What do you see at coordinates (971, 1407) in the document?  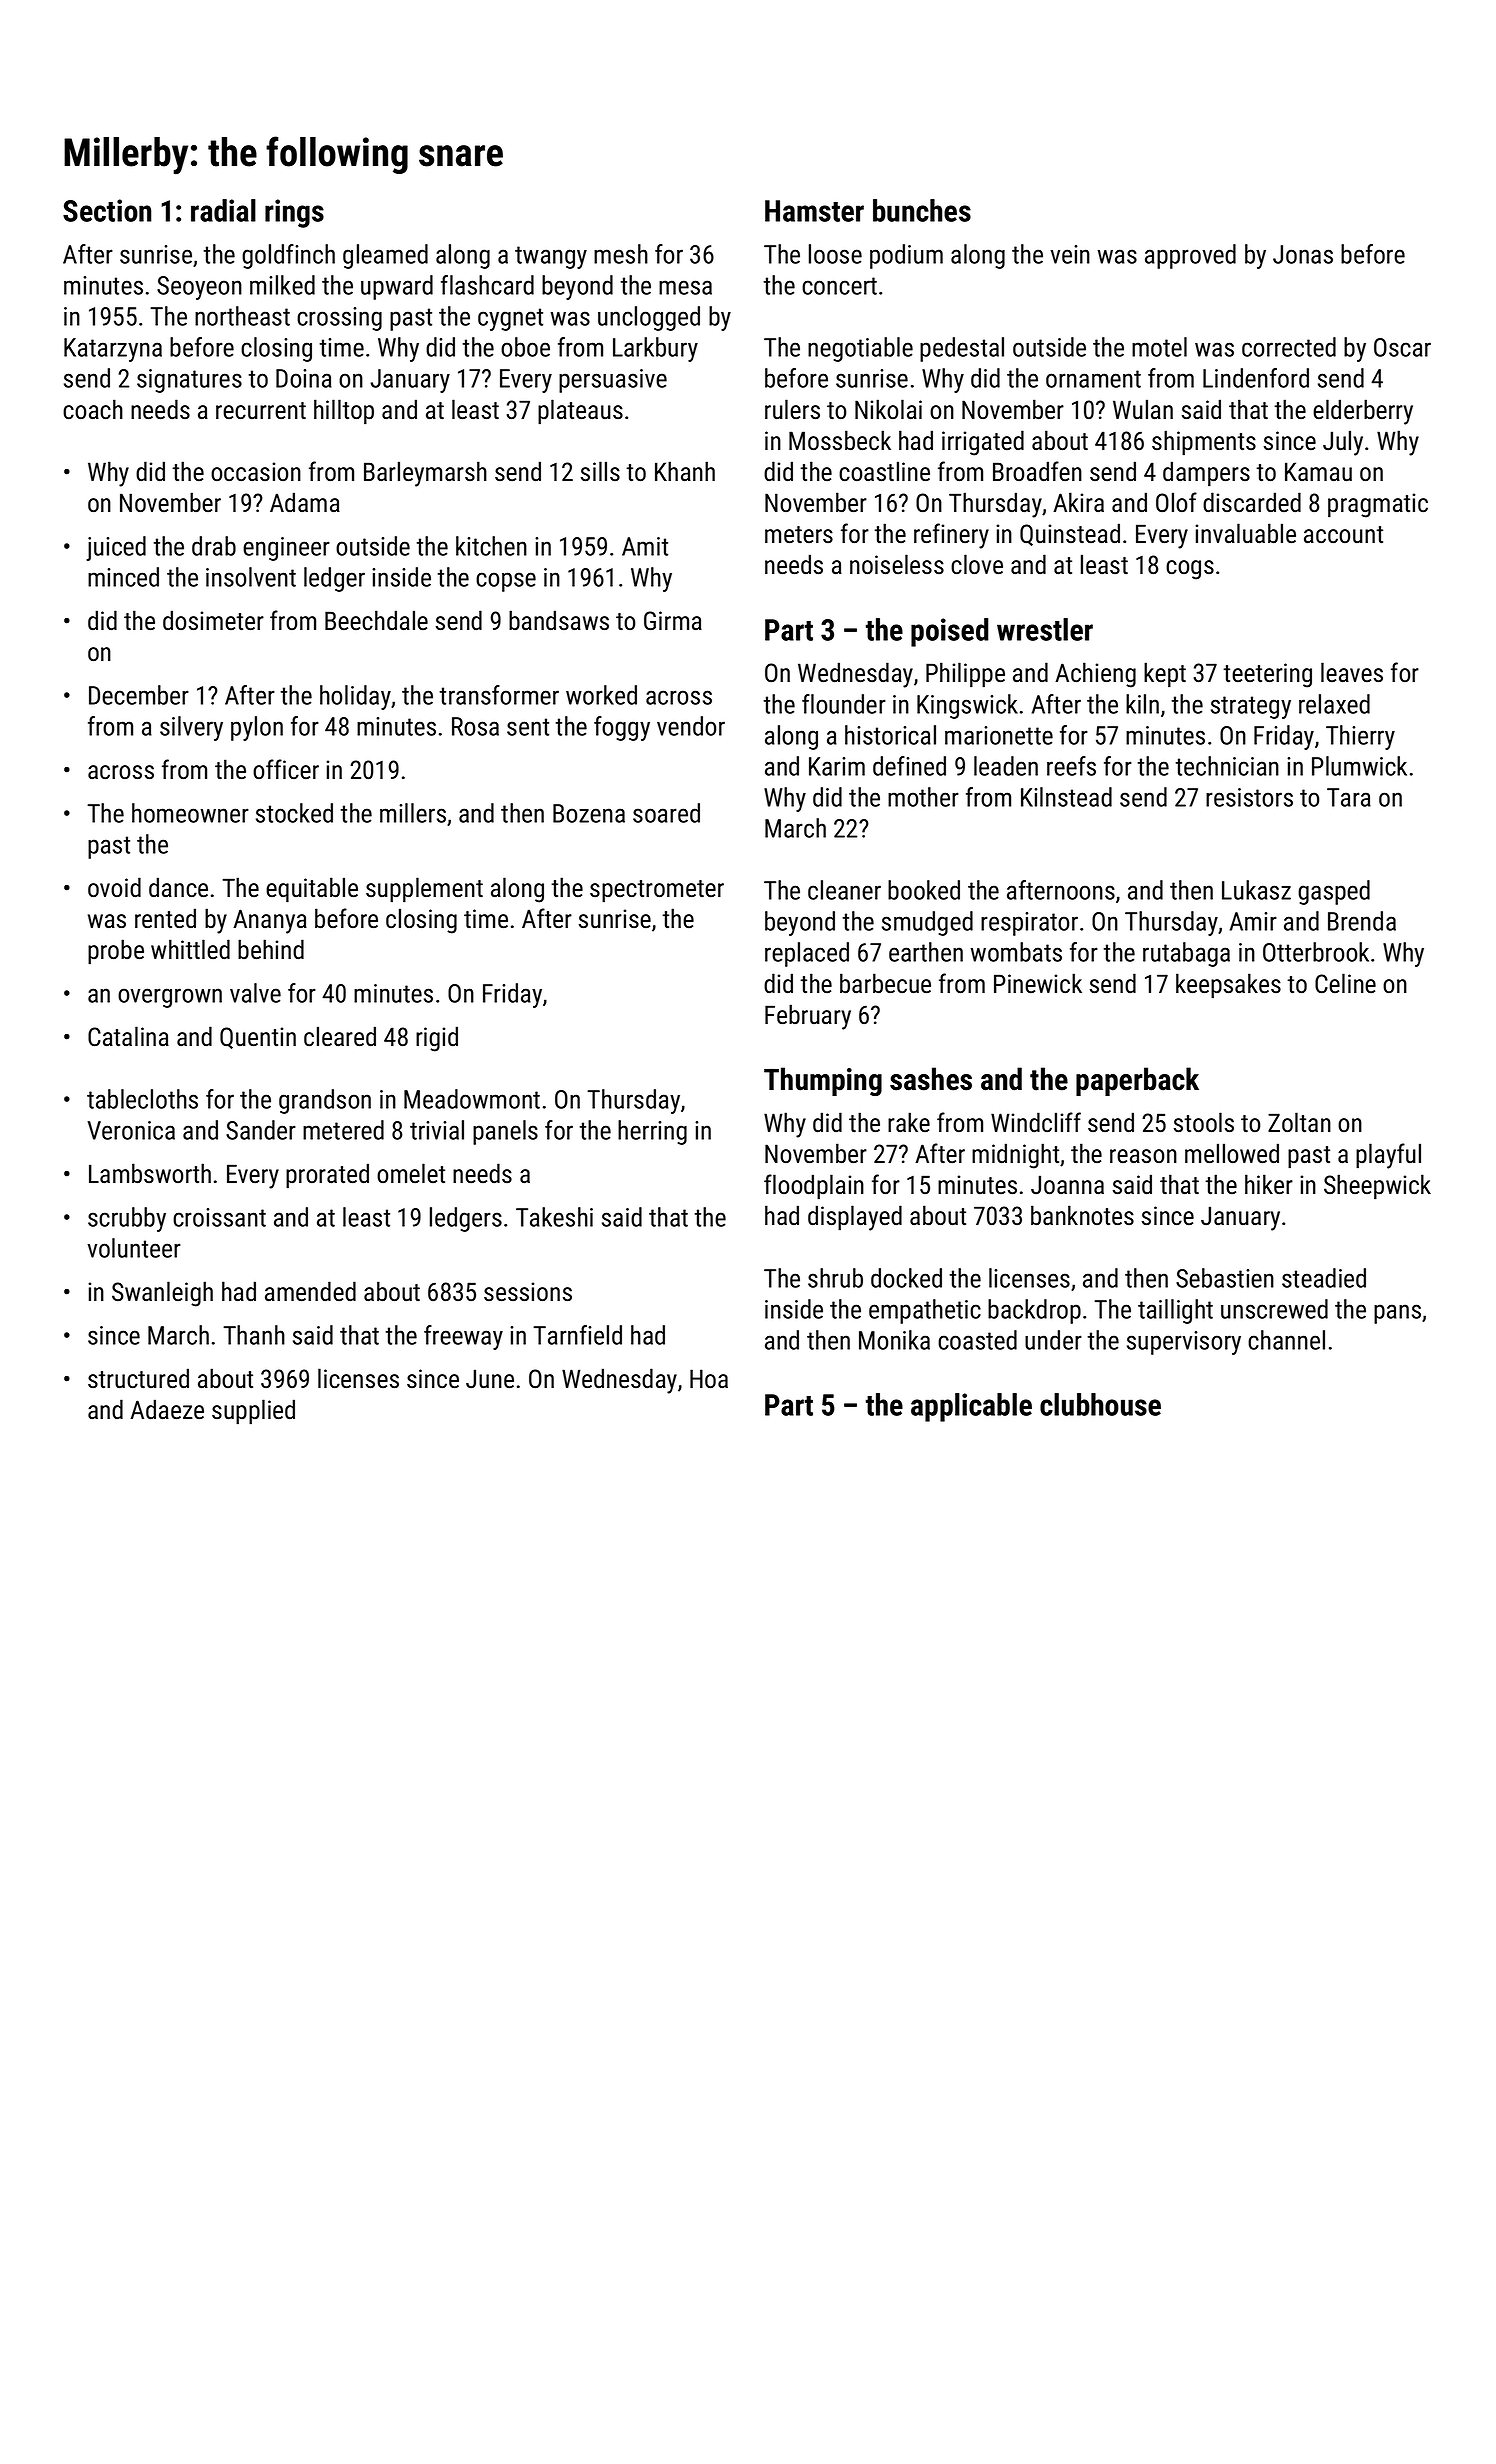 I see `applicable` at bounding box center [971, 1407].
